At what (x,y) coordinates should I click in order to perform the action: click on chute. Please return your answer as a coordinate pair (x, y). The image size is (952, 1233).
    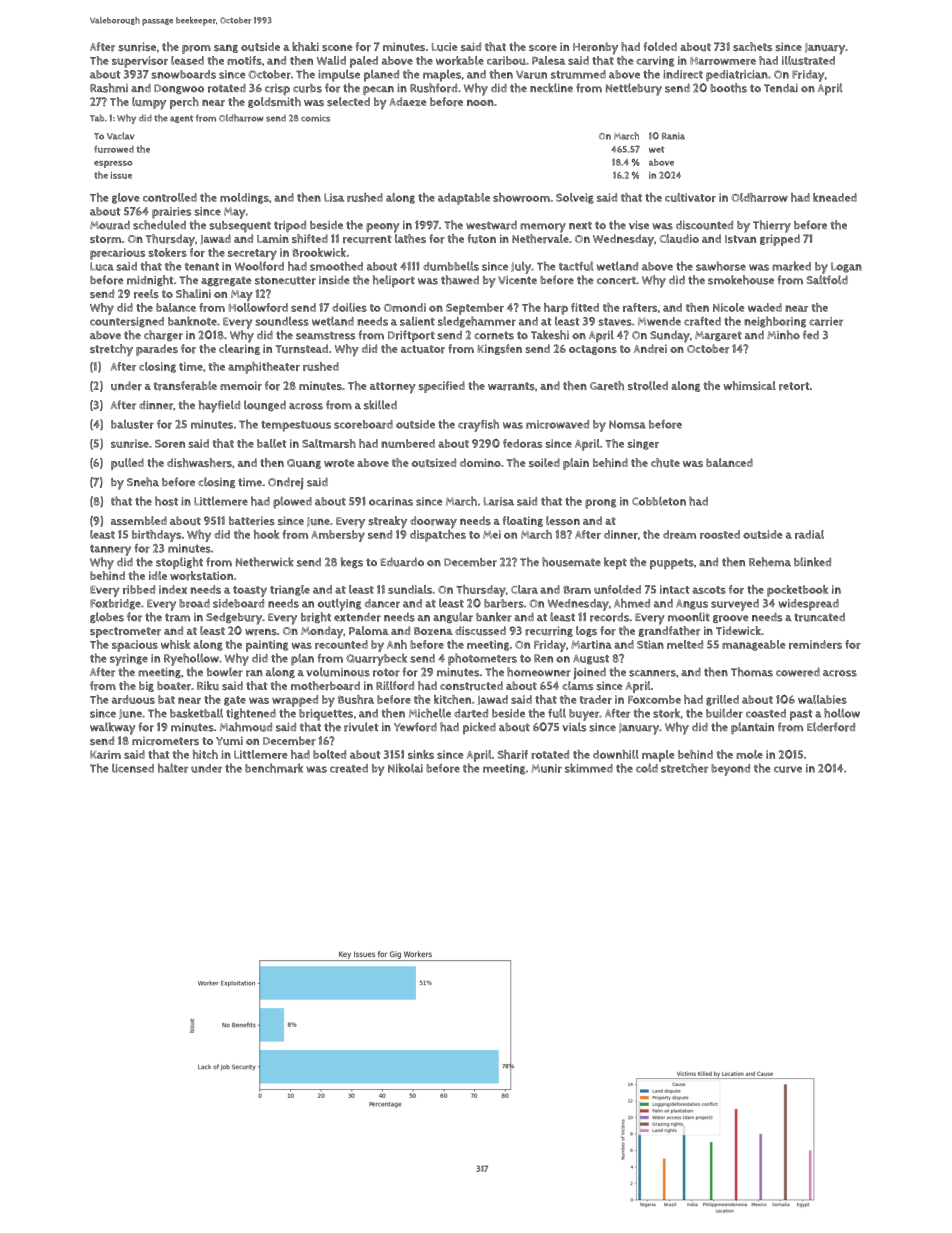
    Looking at the image, I should click on (665, 462).
